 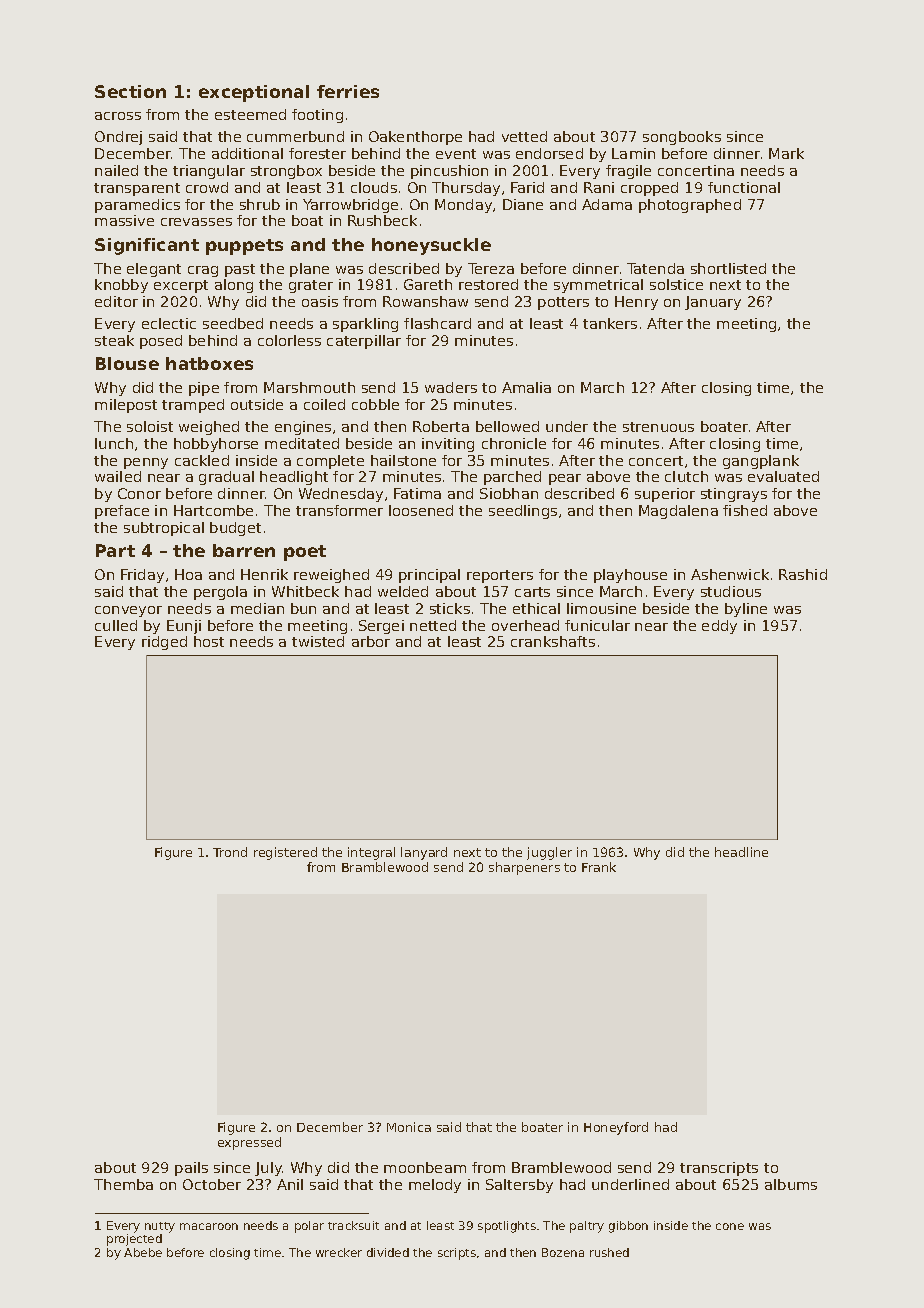 I want to click on Saltersby, so click(x=519, y=1186).
